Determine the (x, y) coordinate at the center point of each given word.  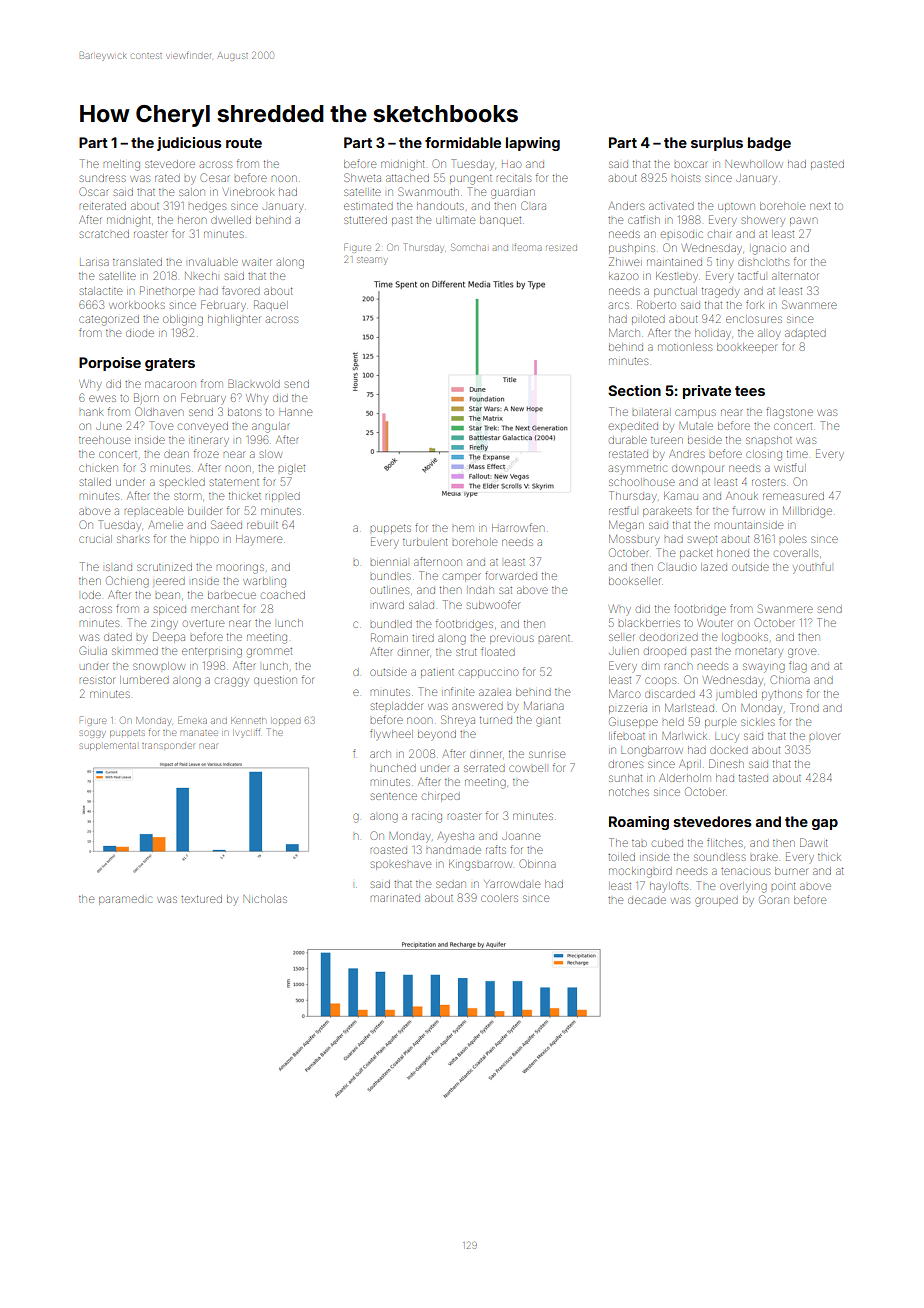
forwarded (511, 575)
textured (201, 899)
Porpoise (110, 364)
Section (634, 390)
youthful (812, 568)
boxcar (691, 164)
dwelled (231, 220)
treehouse (104, 440)
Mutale (696, 426)
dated (118, 637)
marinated (395, 898)
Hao (511, 164)
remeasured (793, 496)
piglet (292, 470)
